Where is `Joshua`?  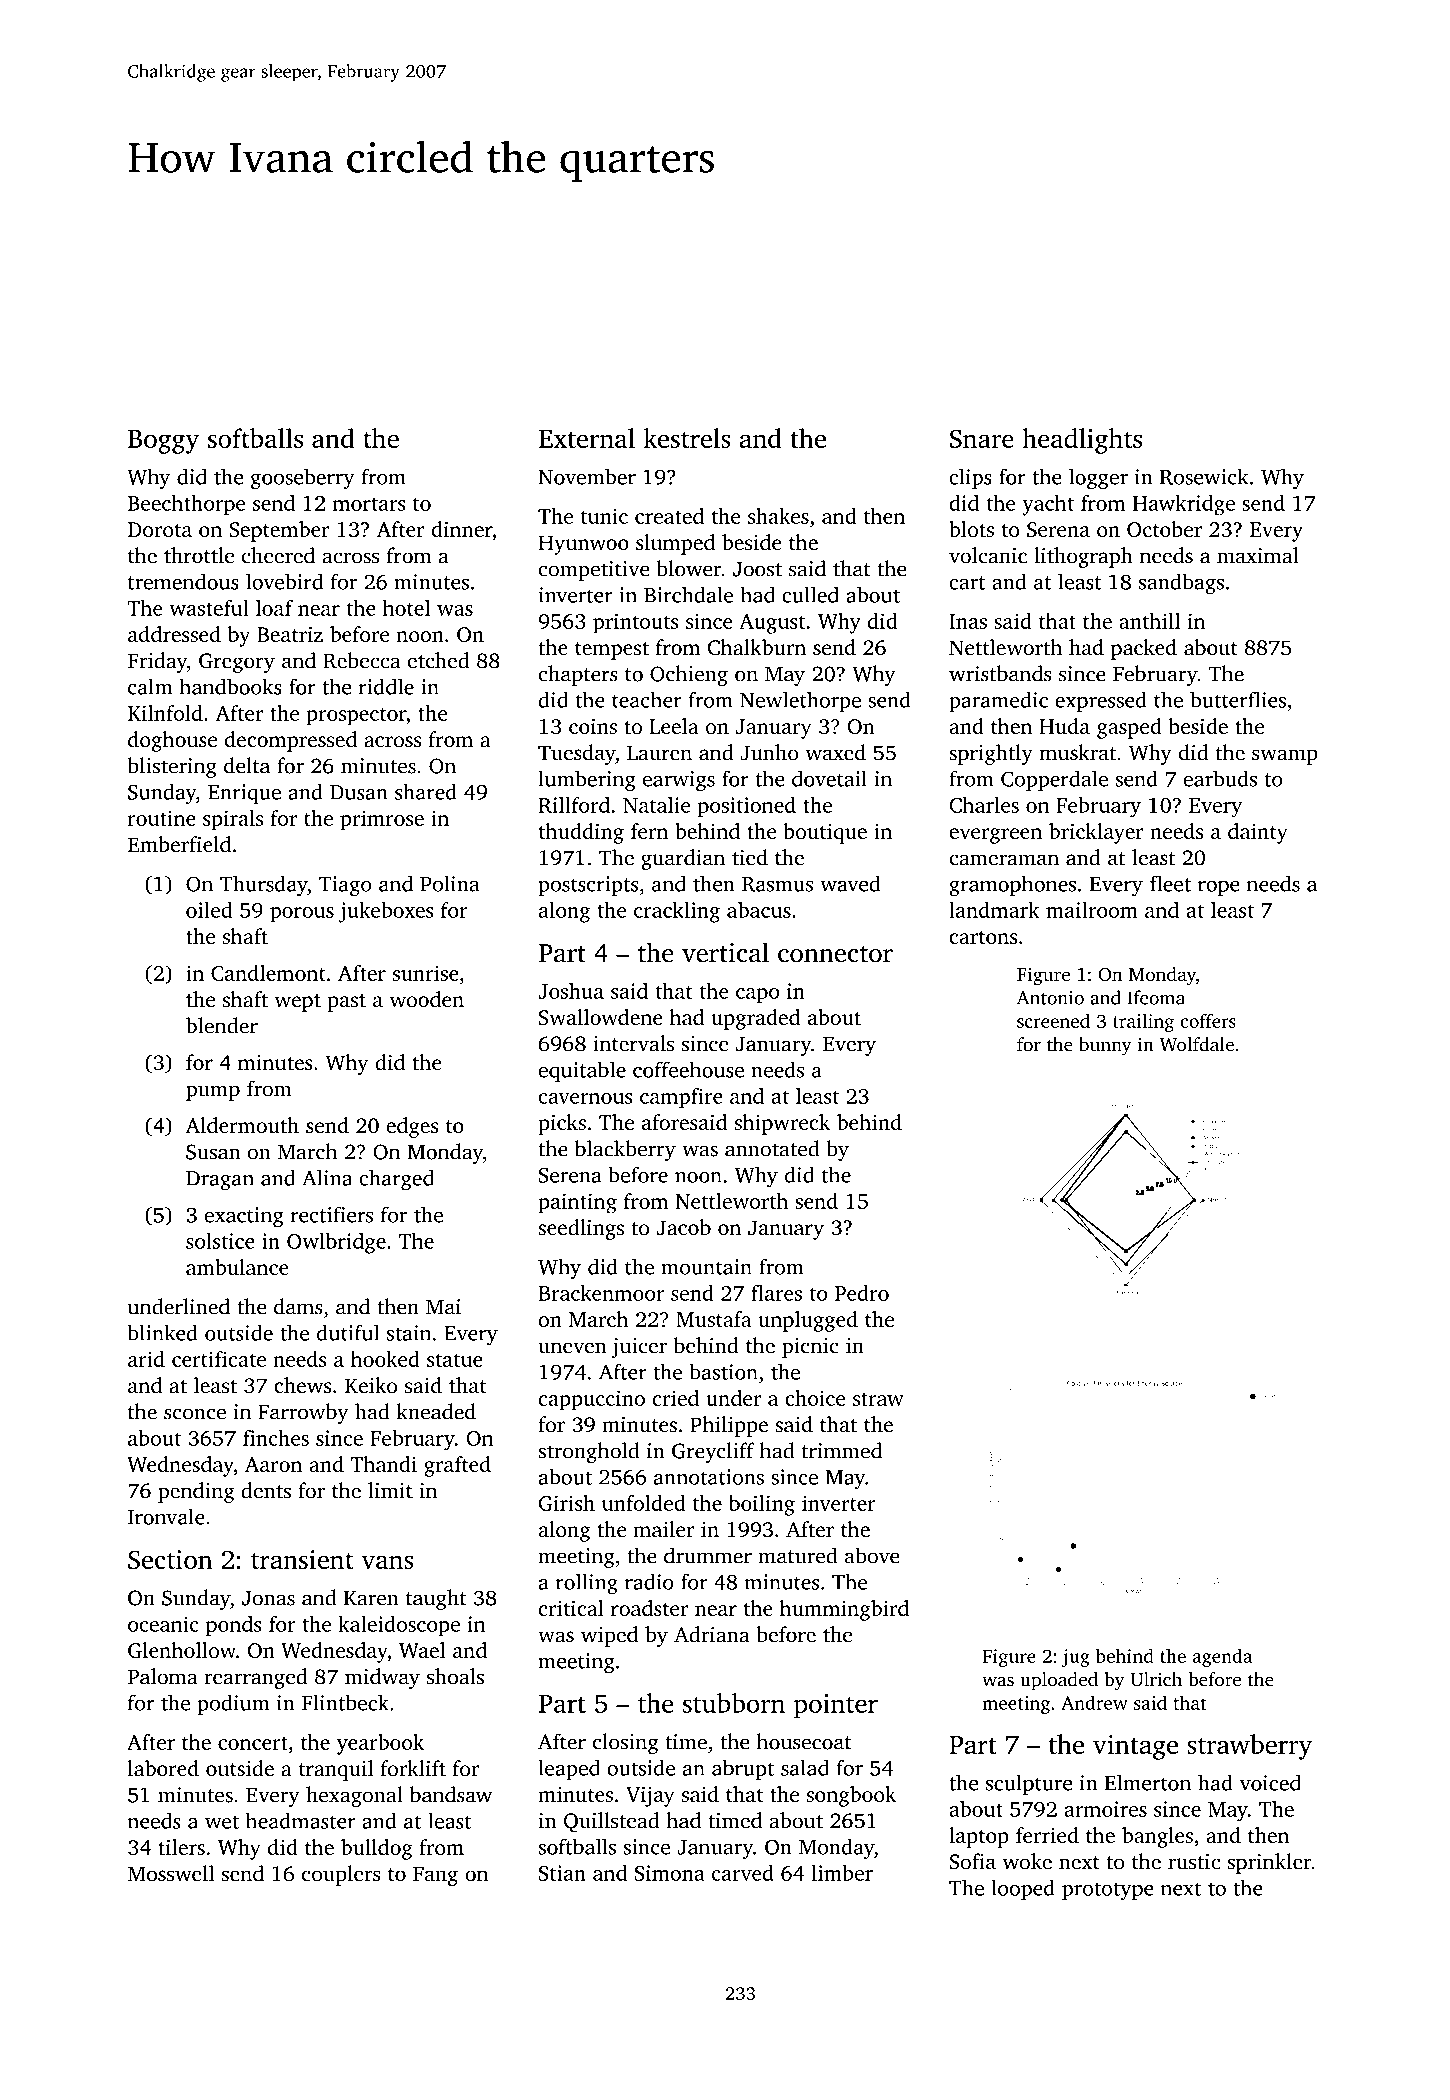 Joshua is located at coordinates (571, 991).
